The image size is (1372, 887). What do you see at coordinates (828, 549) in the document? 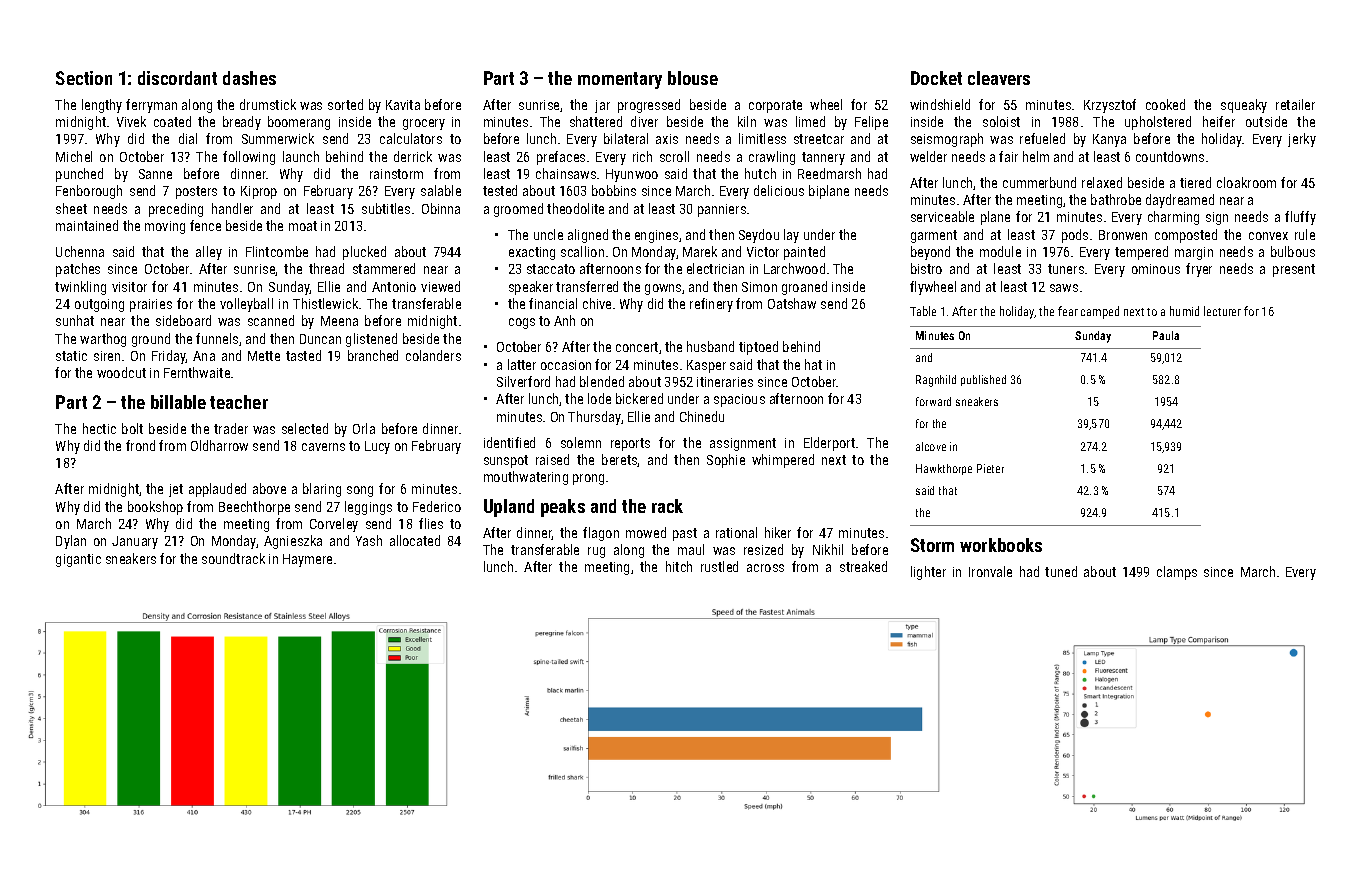
I see `Nikhil` at bounding box center [828, 549].
